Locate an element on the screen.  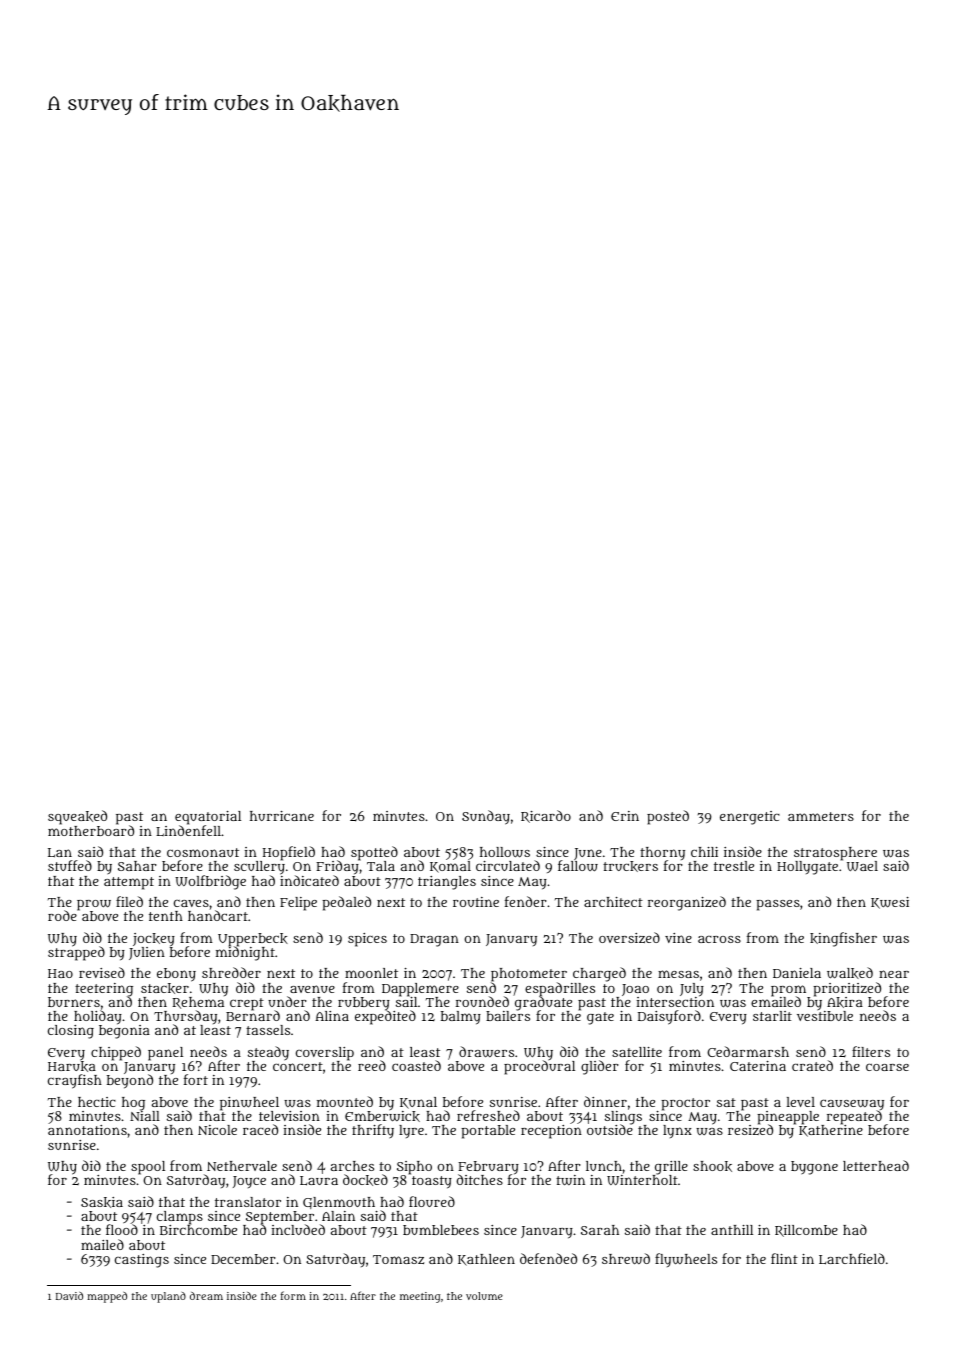
translator is located at coordinates (248, 1202).
